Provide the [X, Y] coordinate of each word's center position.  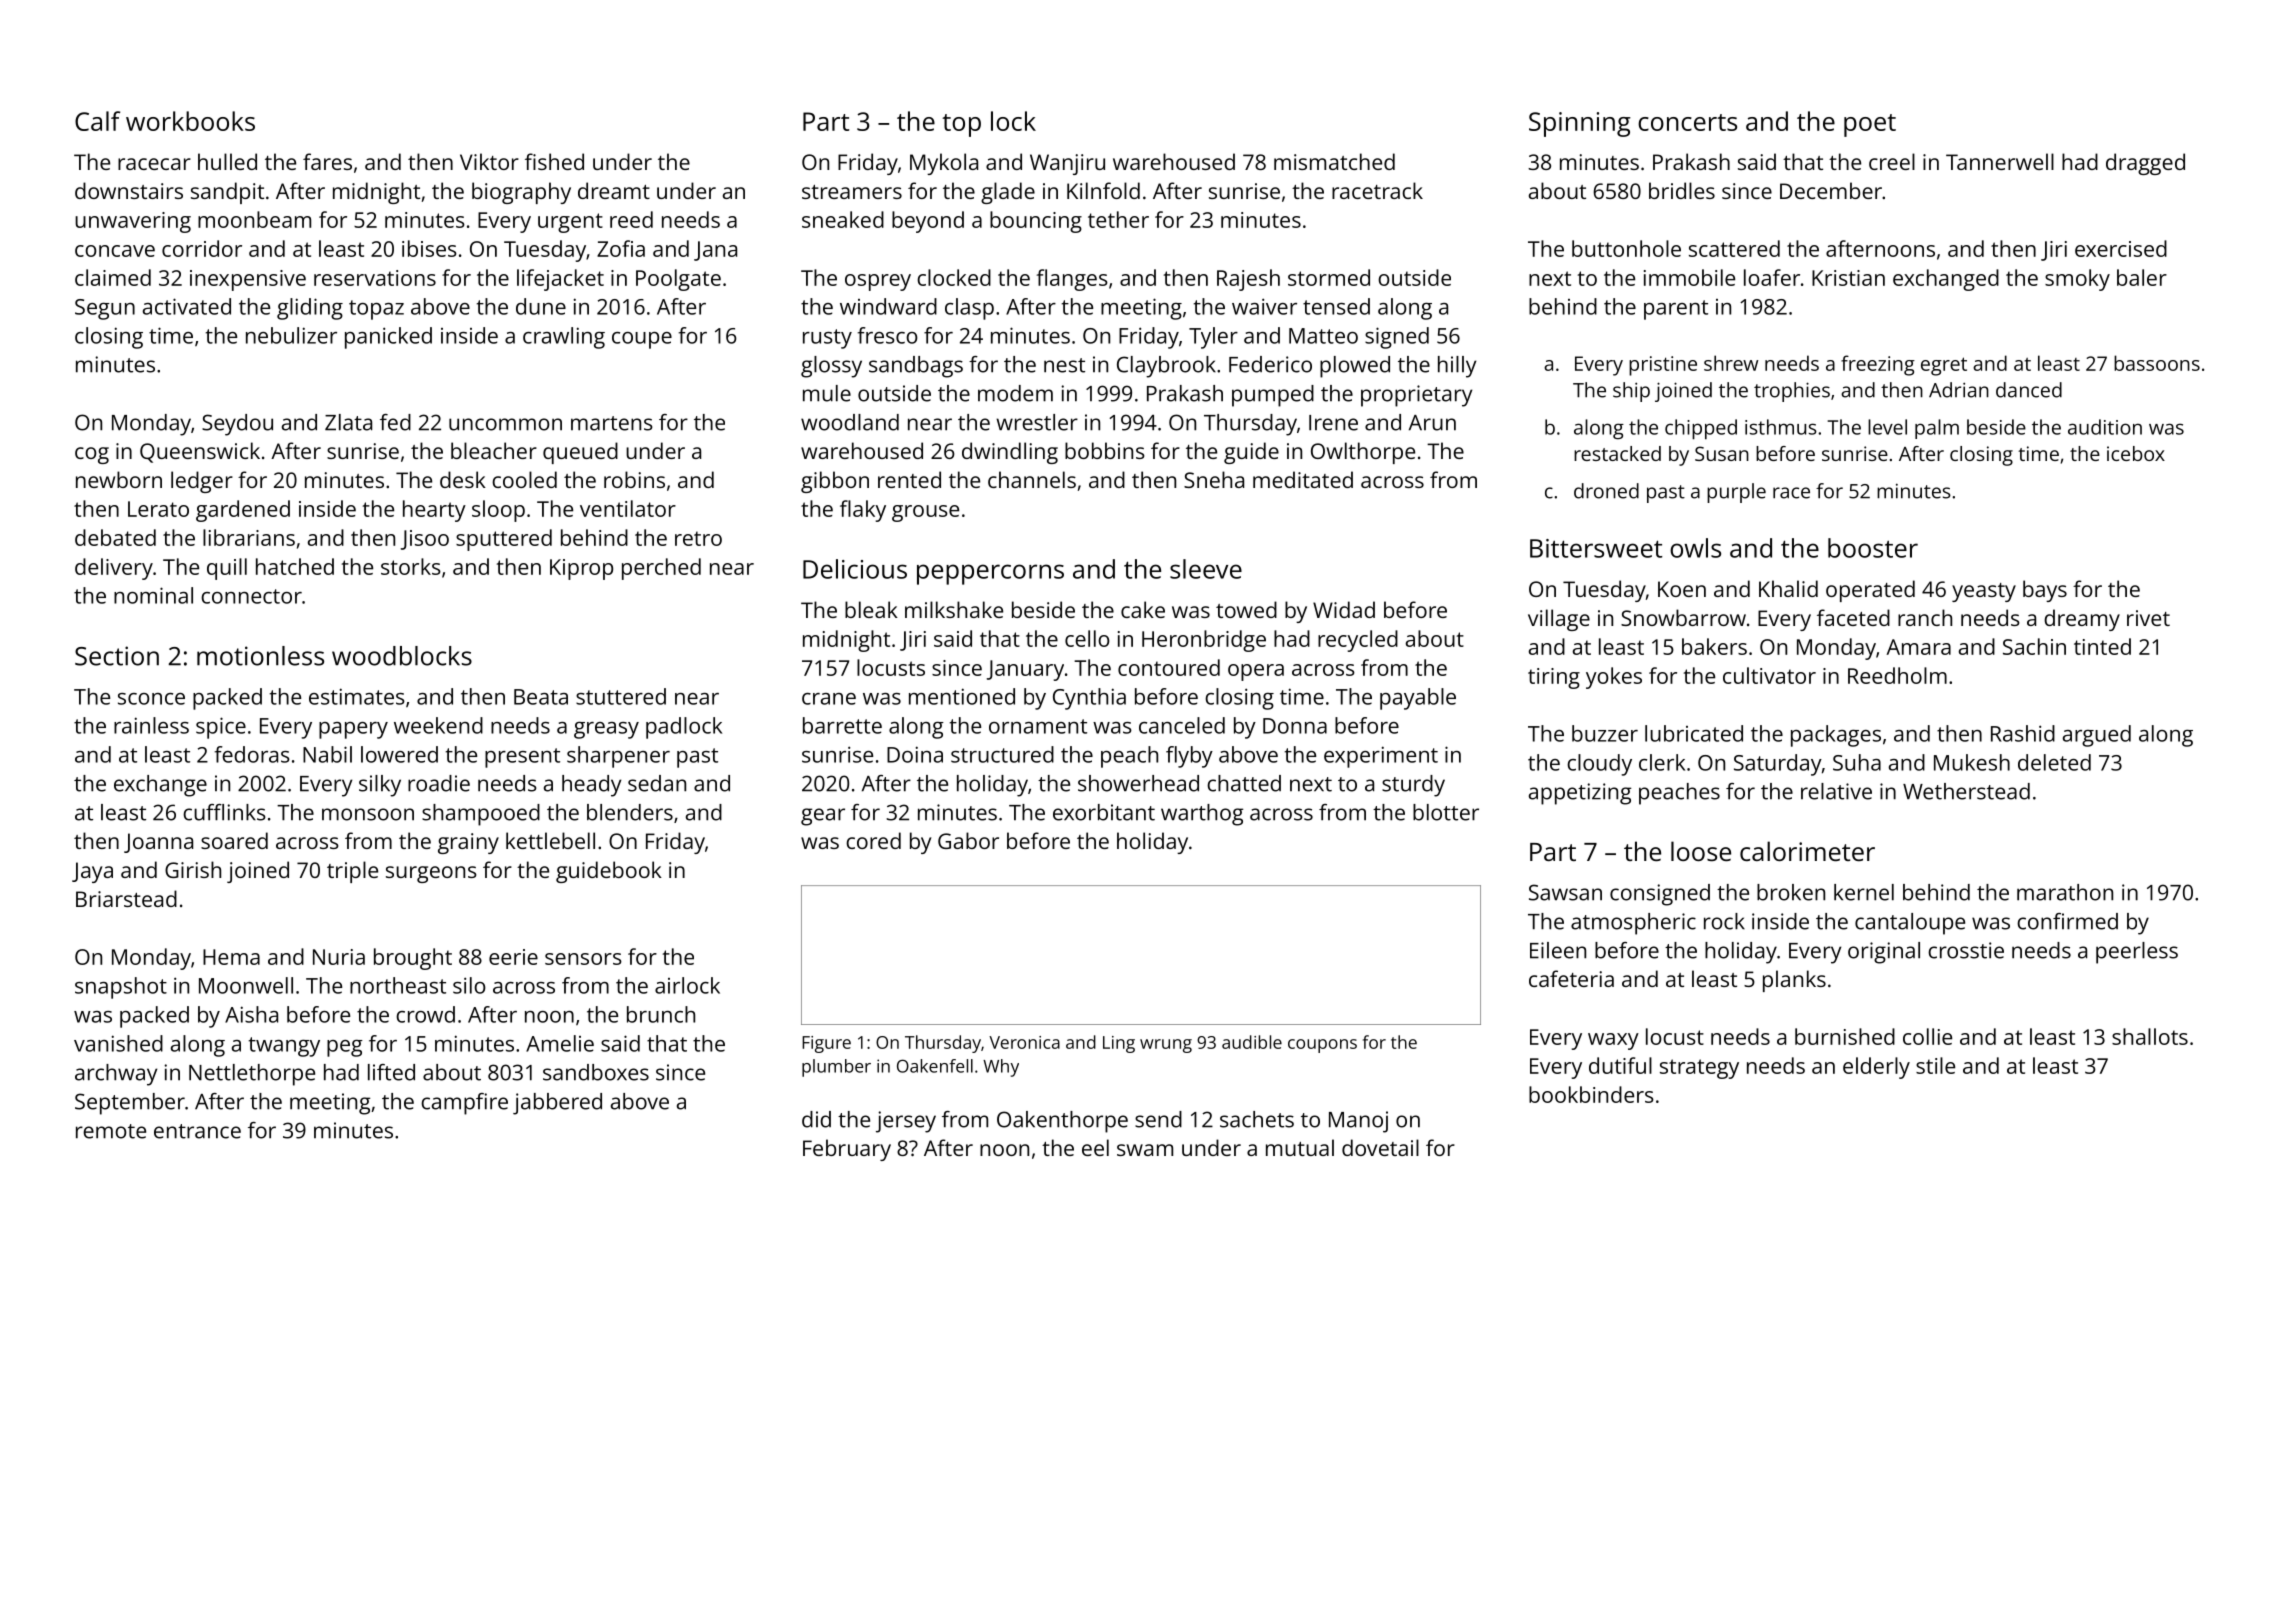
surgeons [431, 874]
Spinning [1580, 124]
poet [1870, 125]
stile [1935, 1065]
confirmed [2067, 921]
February [847, 1150]
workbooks [190, 121]
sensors [583, 959]
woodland [850, 422]
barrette [842, 725]
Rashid [2023, 733]
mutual [1300, 1147]
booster [1873, 548]
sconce [151, 699]
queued [580, 453]
